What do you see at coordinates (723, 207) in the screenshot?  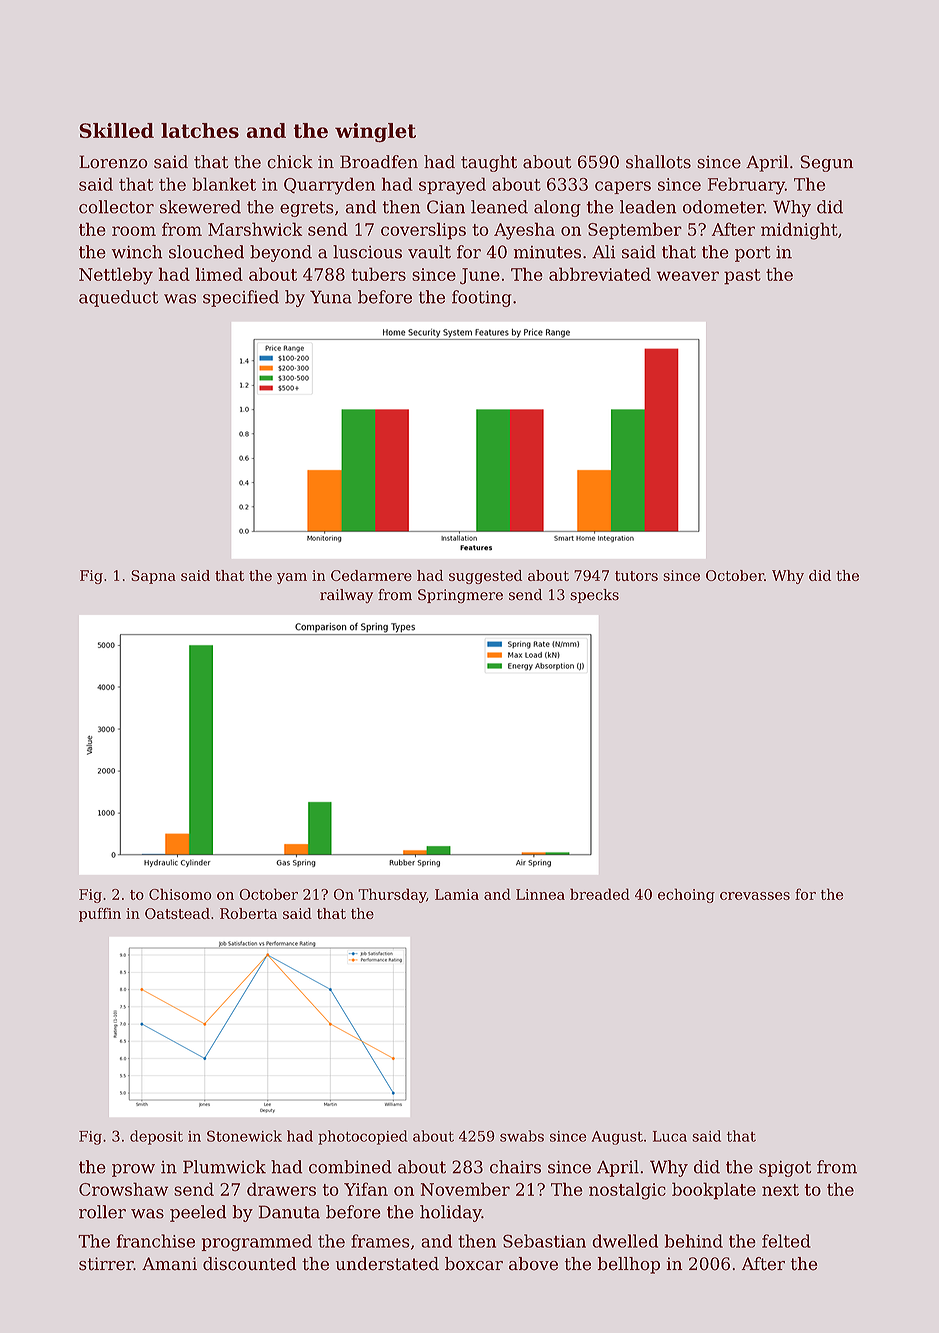 I see `odometer` at bounding box center [723, 207].
